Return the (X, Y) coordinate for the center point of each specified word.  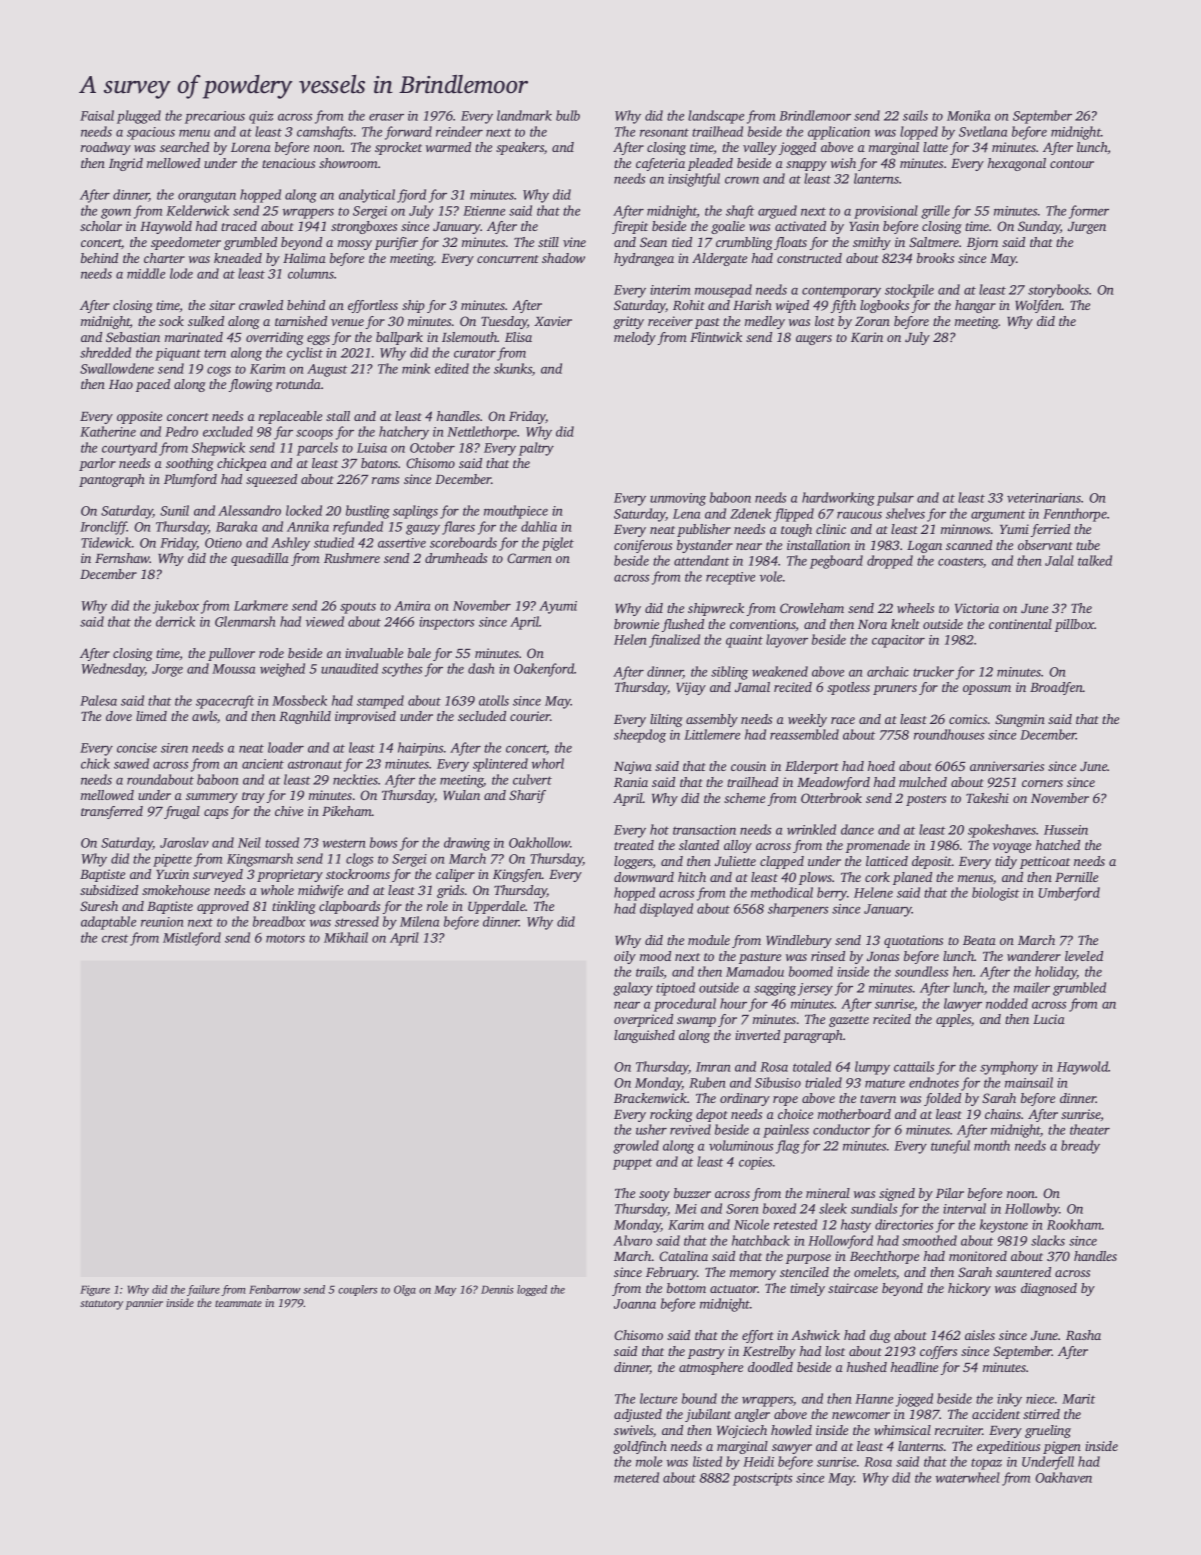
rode (271, 653)
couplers (357, 1290)
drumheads (456, 558)
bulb (568, 115)
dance (857, 829)
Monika (968, 115)
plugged (139, 117)
